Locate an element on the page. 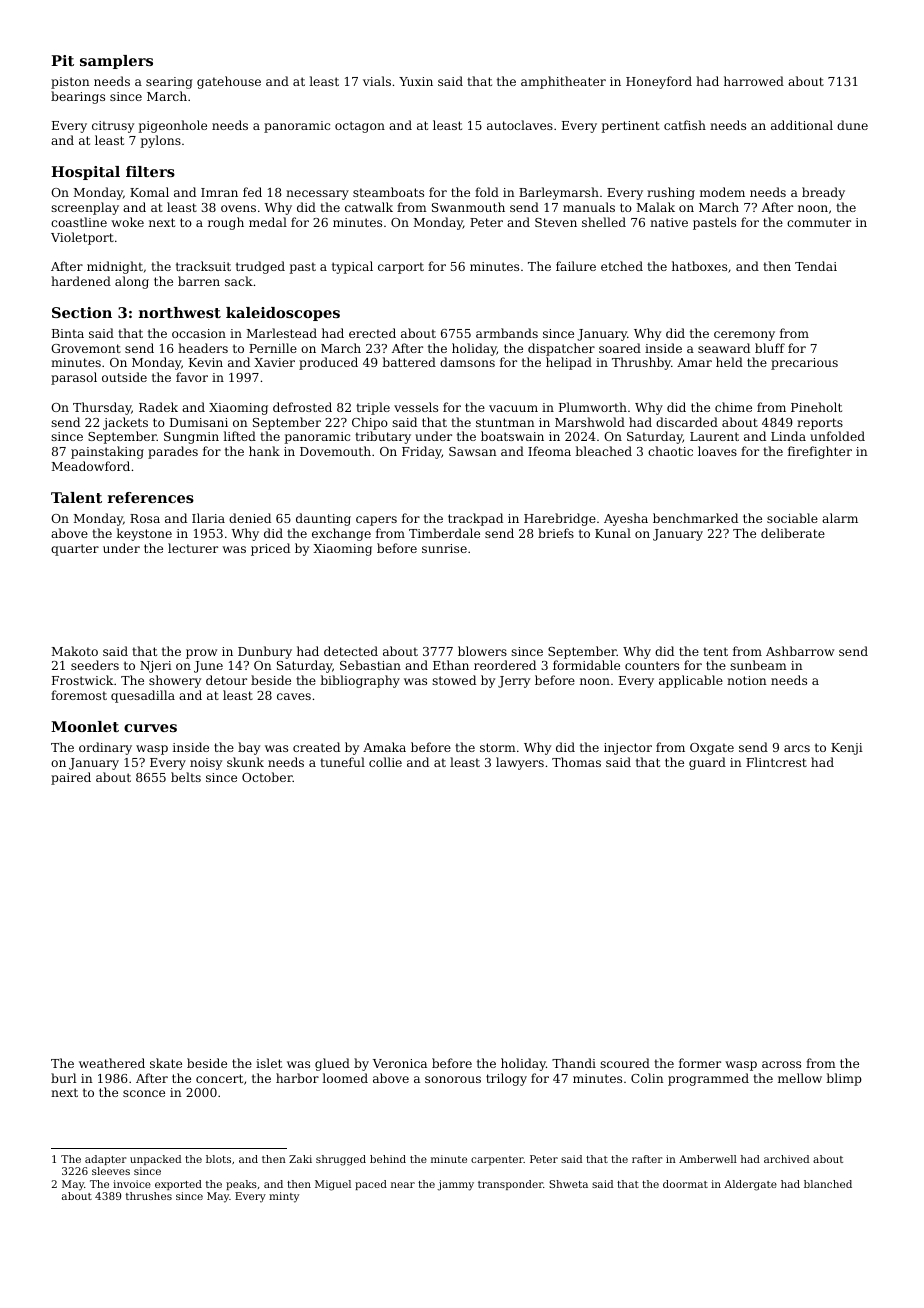 The image size is (924, 1308). discarded is located at coordinates (687, 422).
